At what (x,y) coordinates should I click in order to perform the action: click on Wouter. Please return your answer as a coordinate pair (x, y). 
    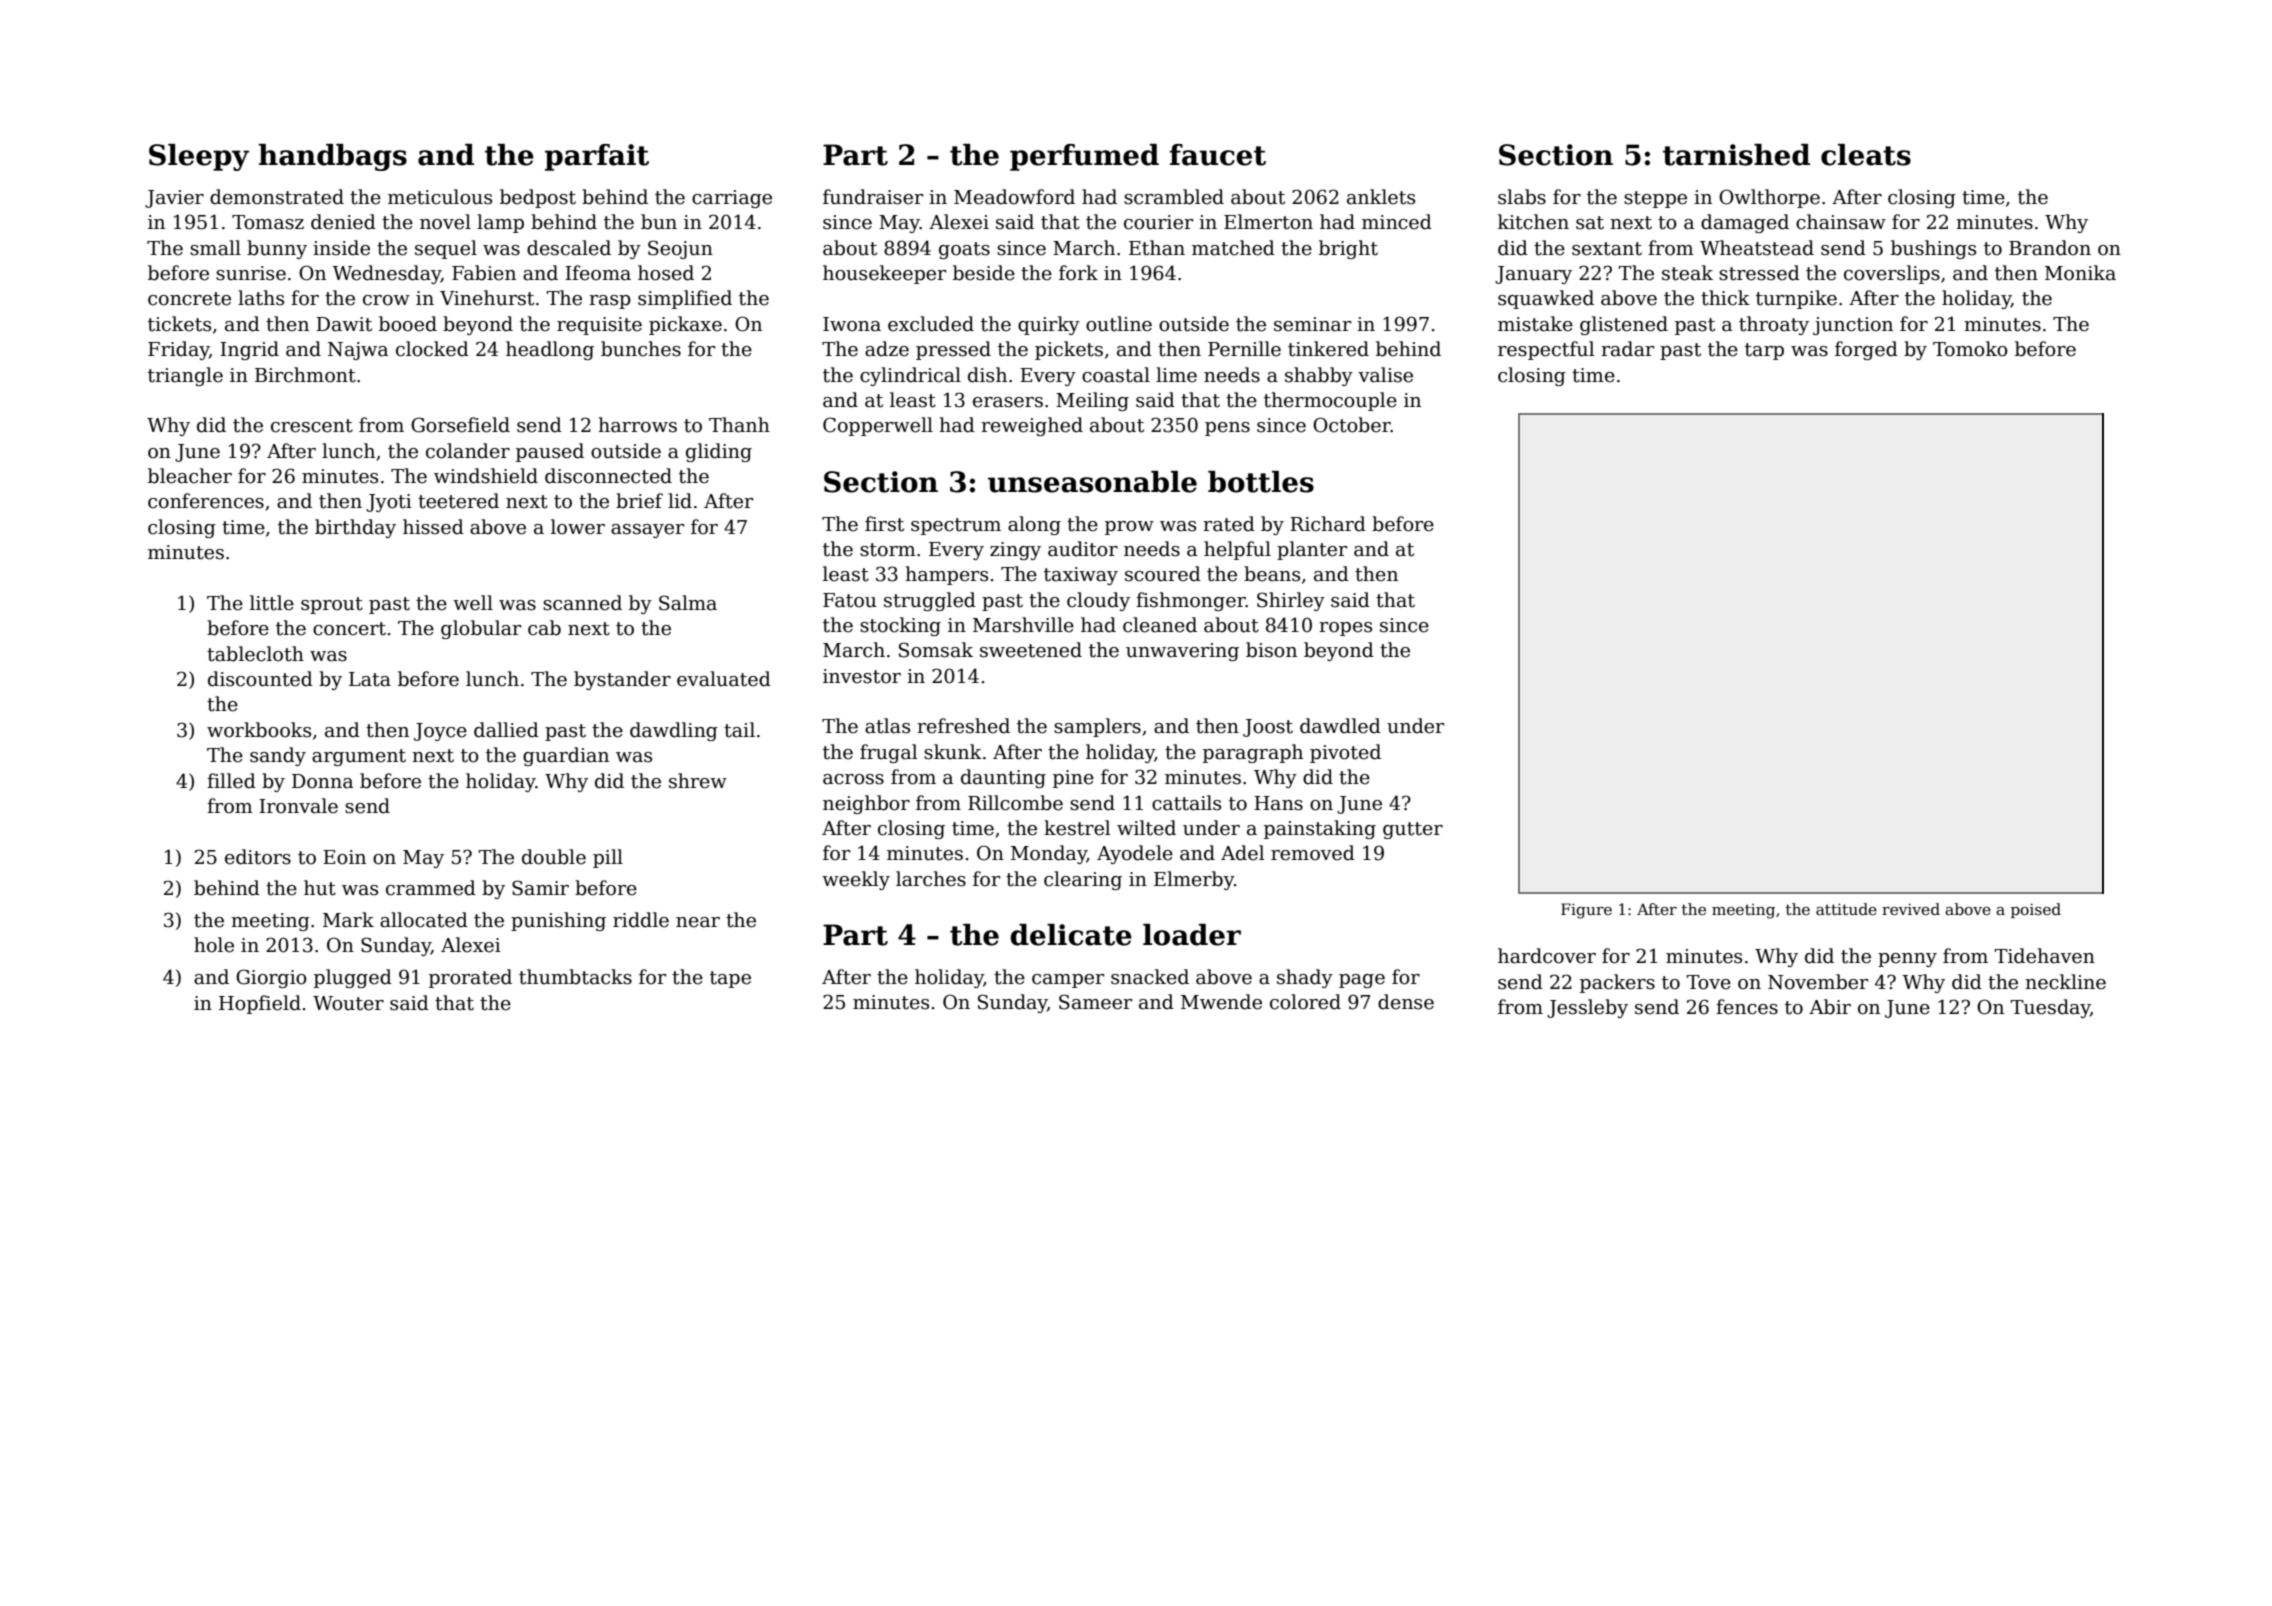
    Looking at the image, I should click on (348, 1003).
